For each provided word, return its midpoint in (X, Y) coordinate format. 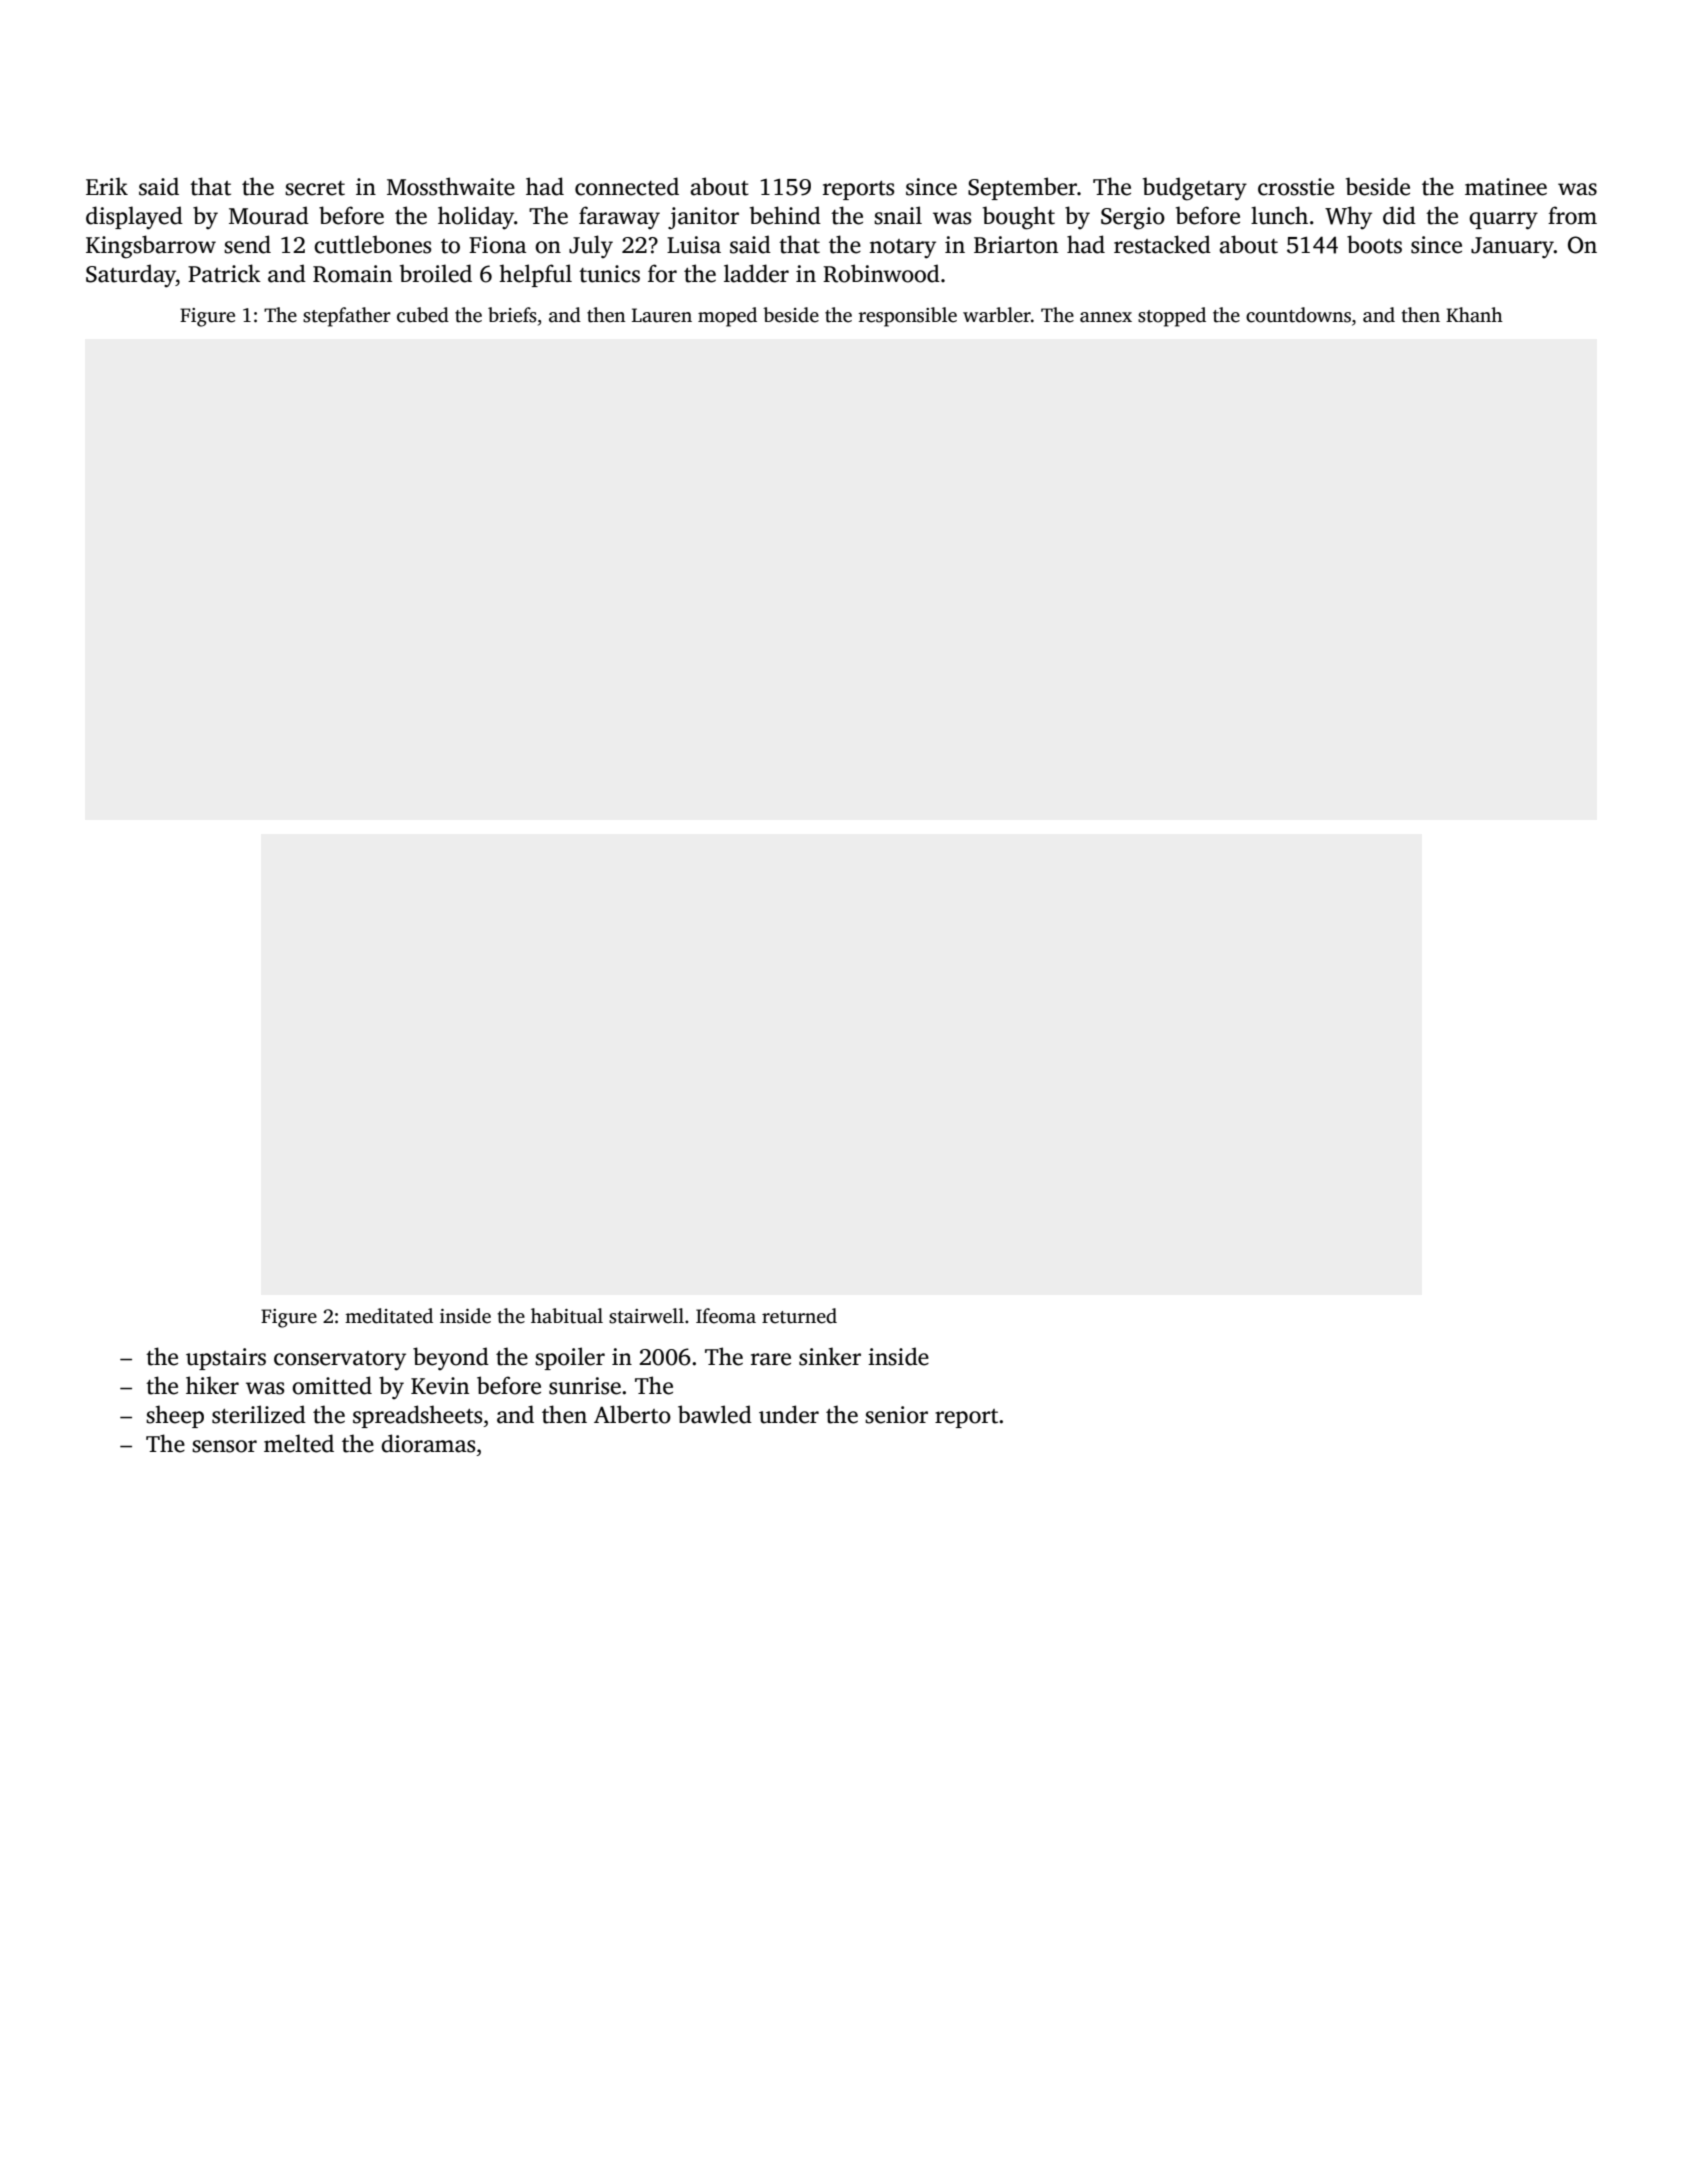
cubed (423, 315)
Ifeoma (726, 1316)
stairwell (646, 1316)
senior (896, 1415)
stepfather (347, 317)
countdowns (1298, 315)
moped (727, 317)
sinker (830, 1356)
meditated (389, 1316)
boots (1374, 244)
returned (799, 1316)
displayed (134, 218)
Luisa (694, 245)
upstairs (226, 1359)
